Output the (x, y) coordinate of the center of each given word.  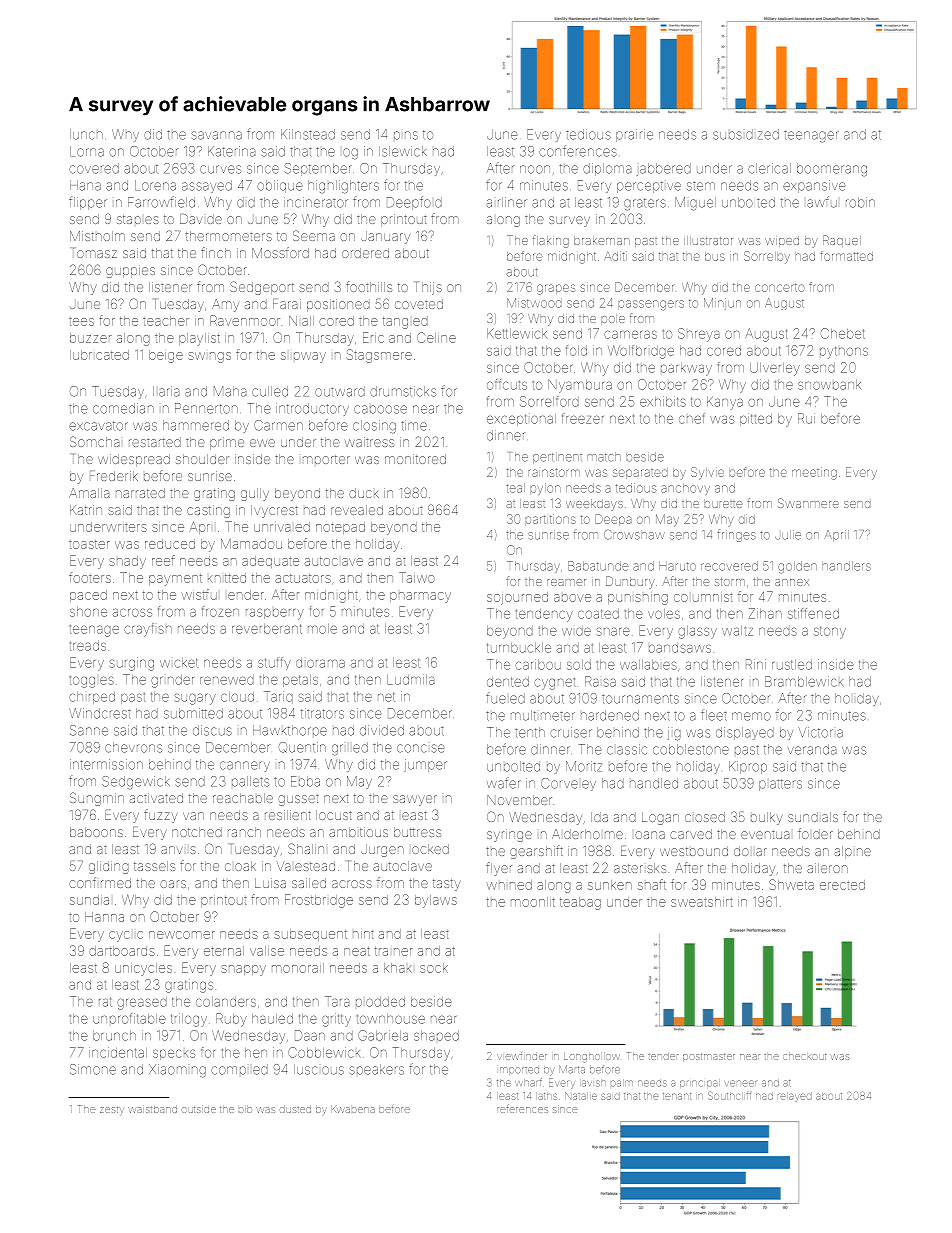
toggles (92, 682)
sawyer (415, 800)
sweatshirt (702, 902)
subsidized (746, 134)
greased (142, 1003)
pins (406, 135)
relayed (795, 1097)
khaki (398, 968)
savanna (216, 135)
